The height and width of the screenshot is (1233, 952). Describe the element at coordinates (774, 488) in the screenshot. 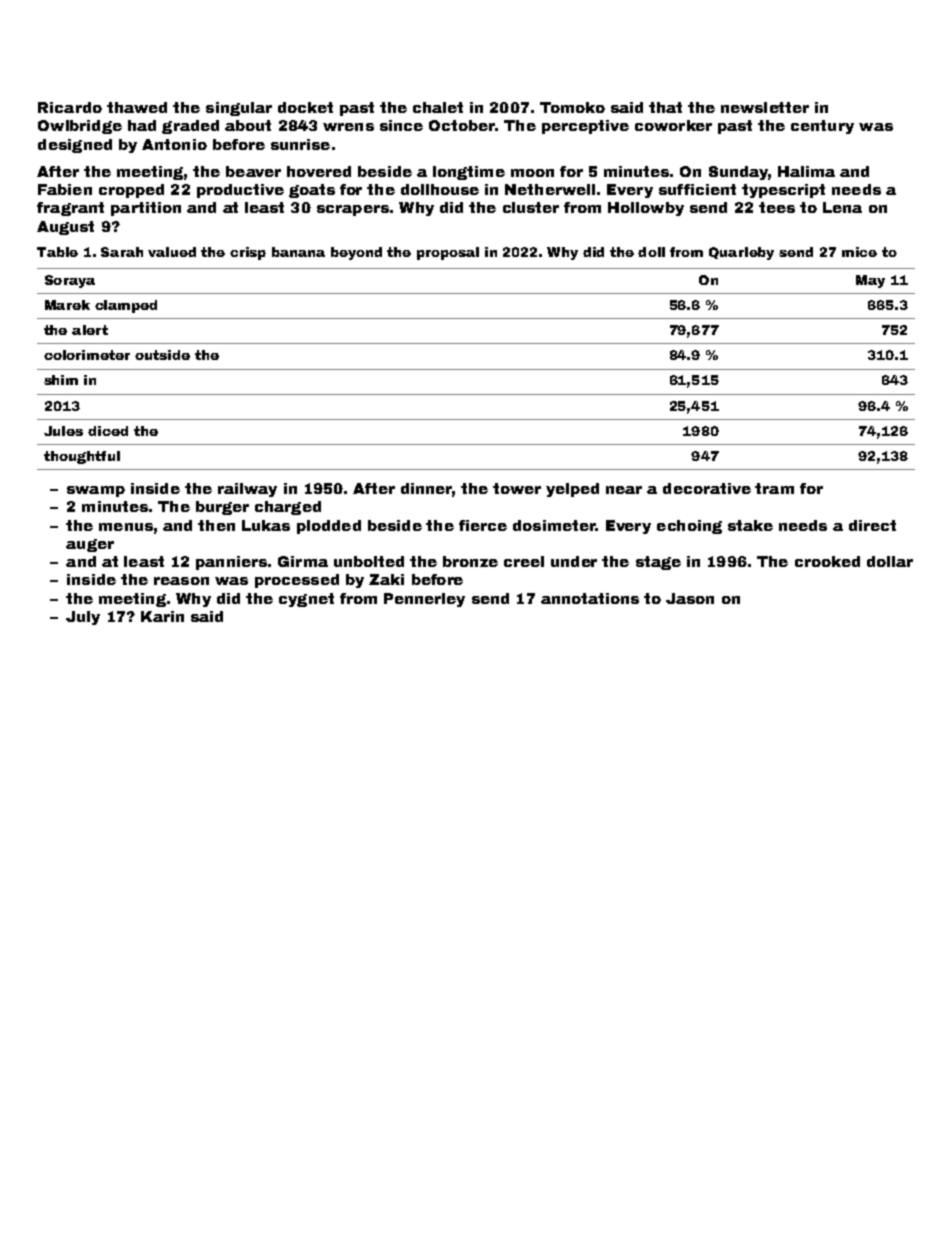

I see `tram` at that location.
